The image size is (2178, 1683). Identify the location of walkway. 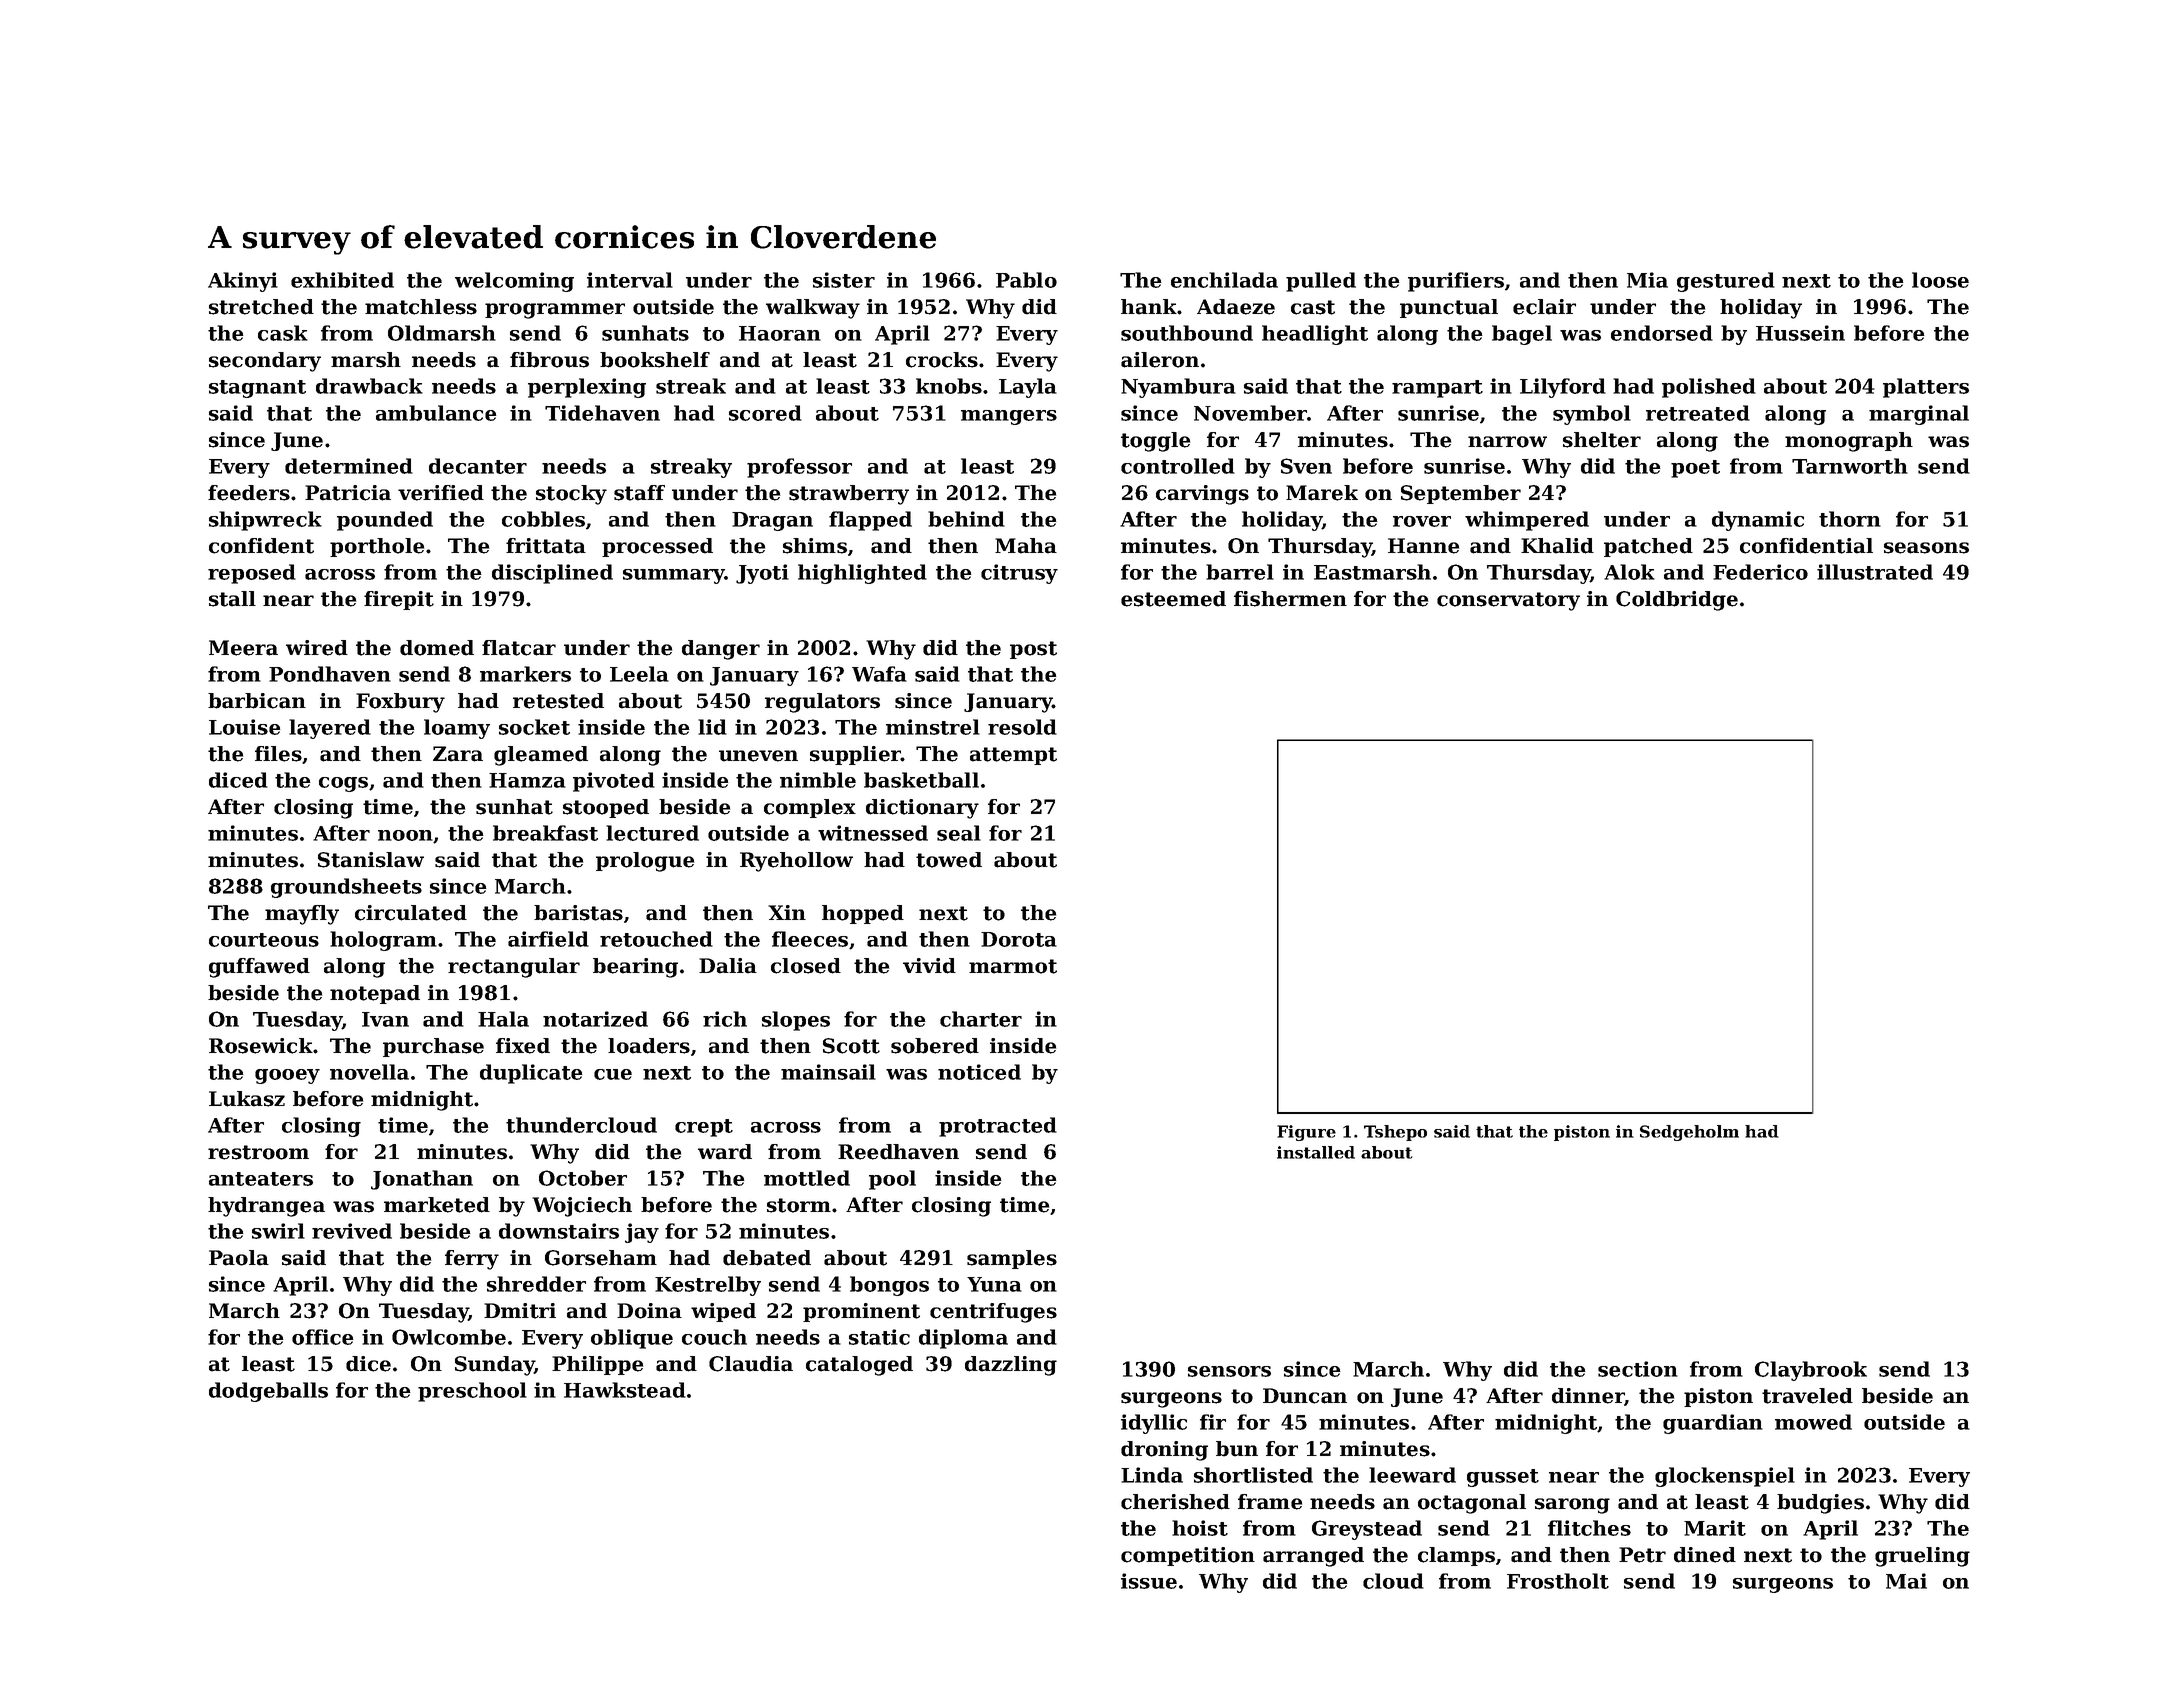
(813, 309).
